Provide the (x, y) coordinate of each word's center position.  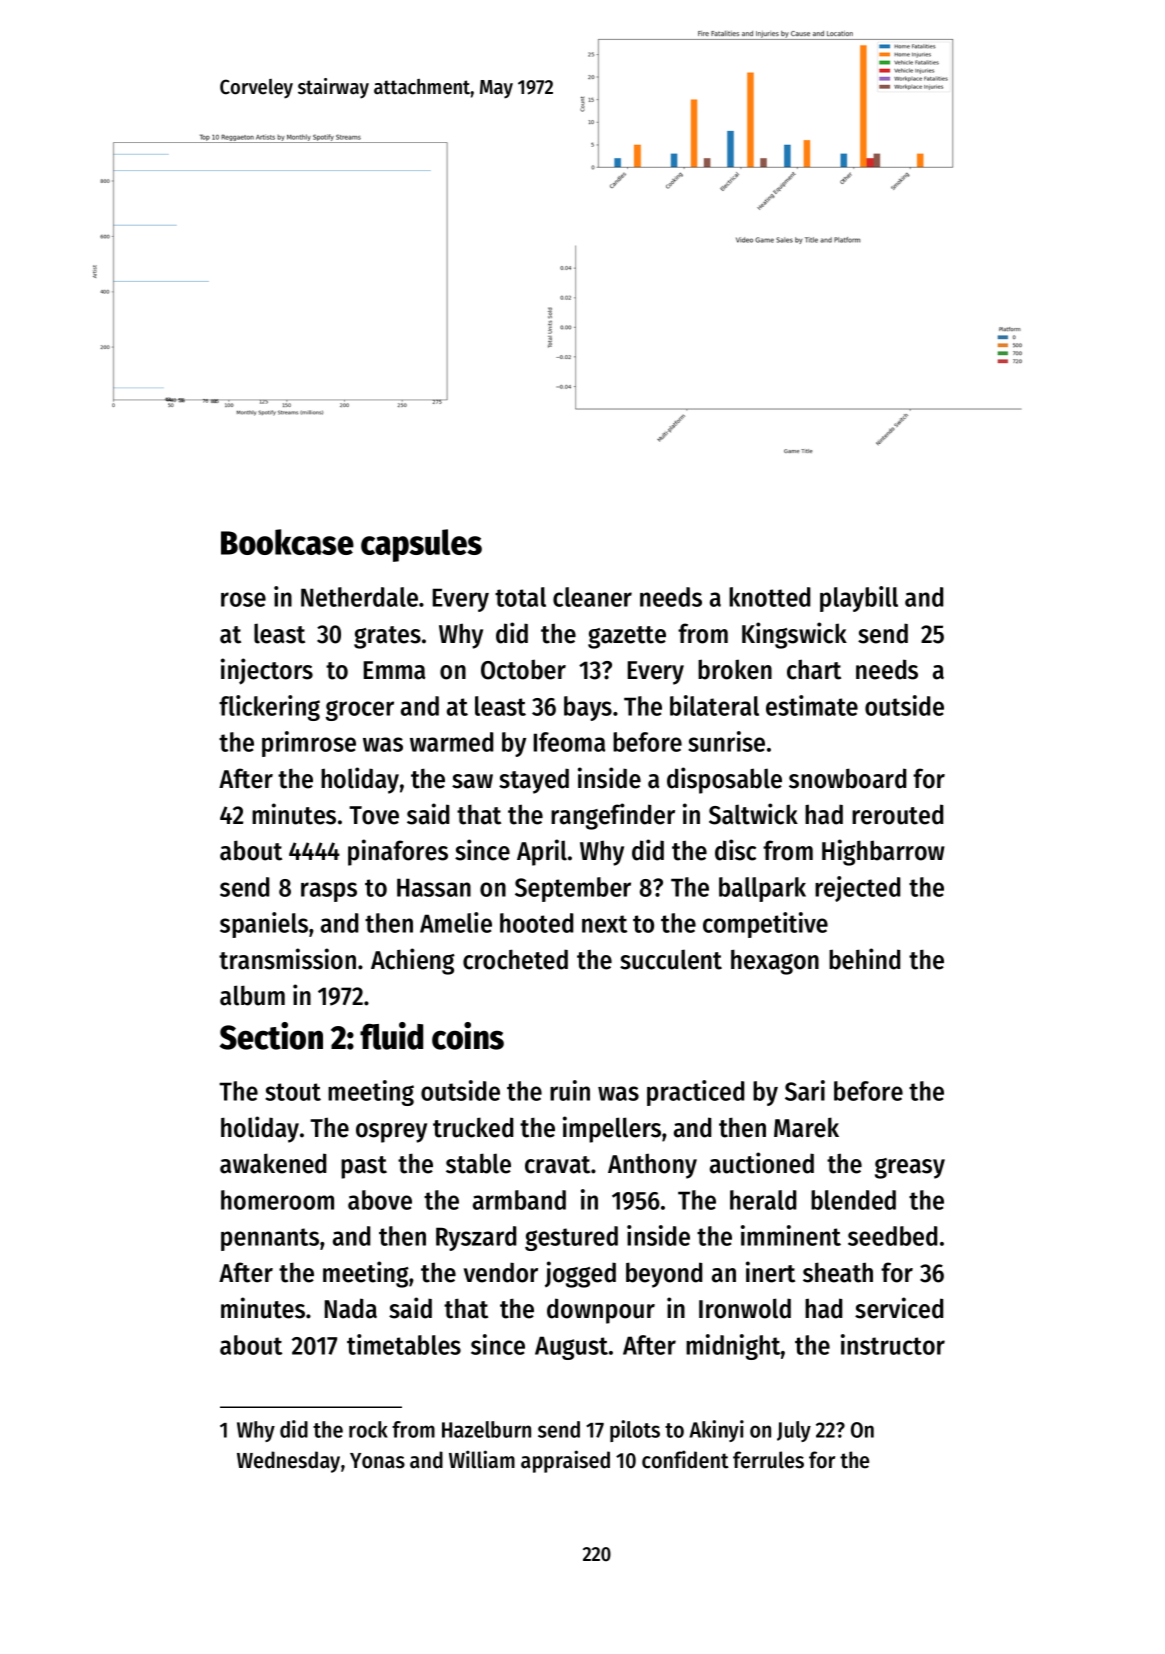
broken (735, 669)
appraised (565, 1461)
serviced (899, 1308)
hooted (536, 923)
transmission (287, 959)
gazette (627, 637)
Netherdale (359, 597)
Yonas (377, 1461)
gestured (571, 1238)
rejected (857, 889)
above (380, 1200)
